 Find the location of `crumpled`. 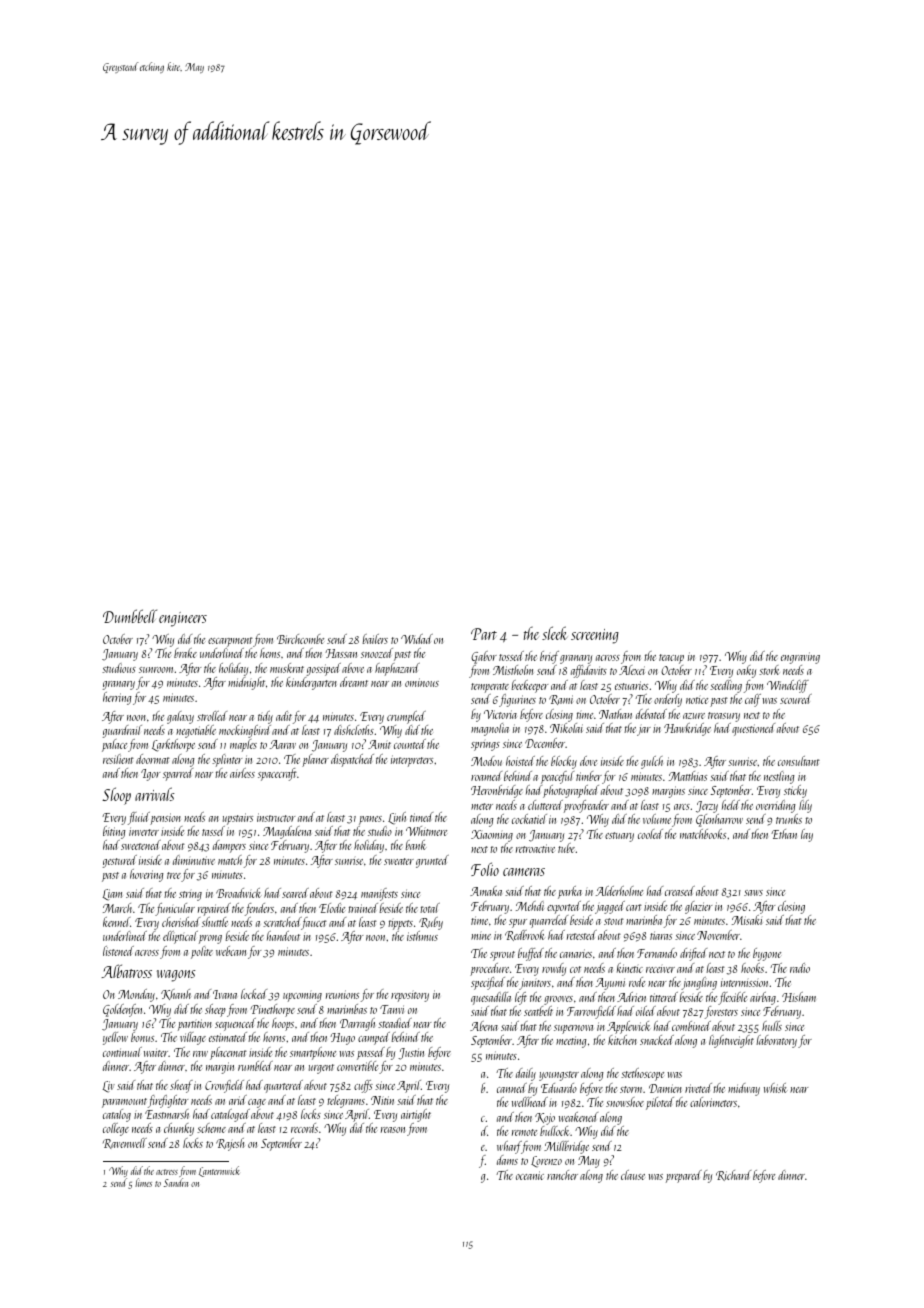

crumpled is located at coordinates (406, 717).
